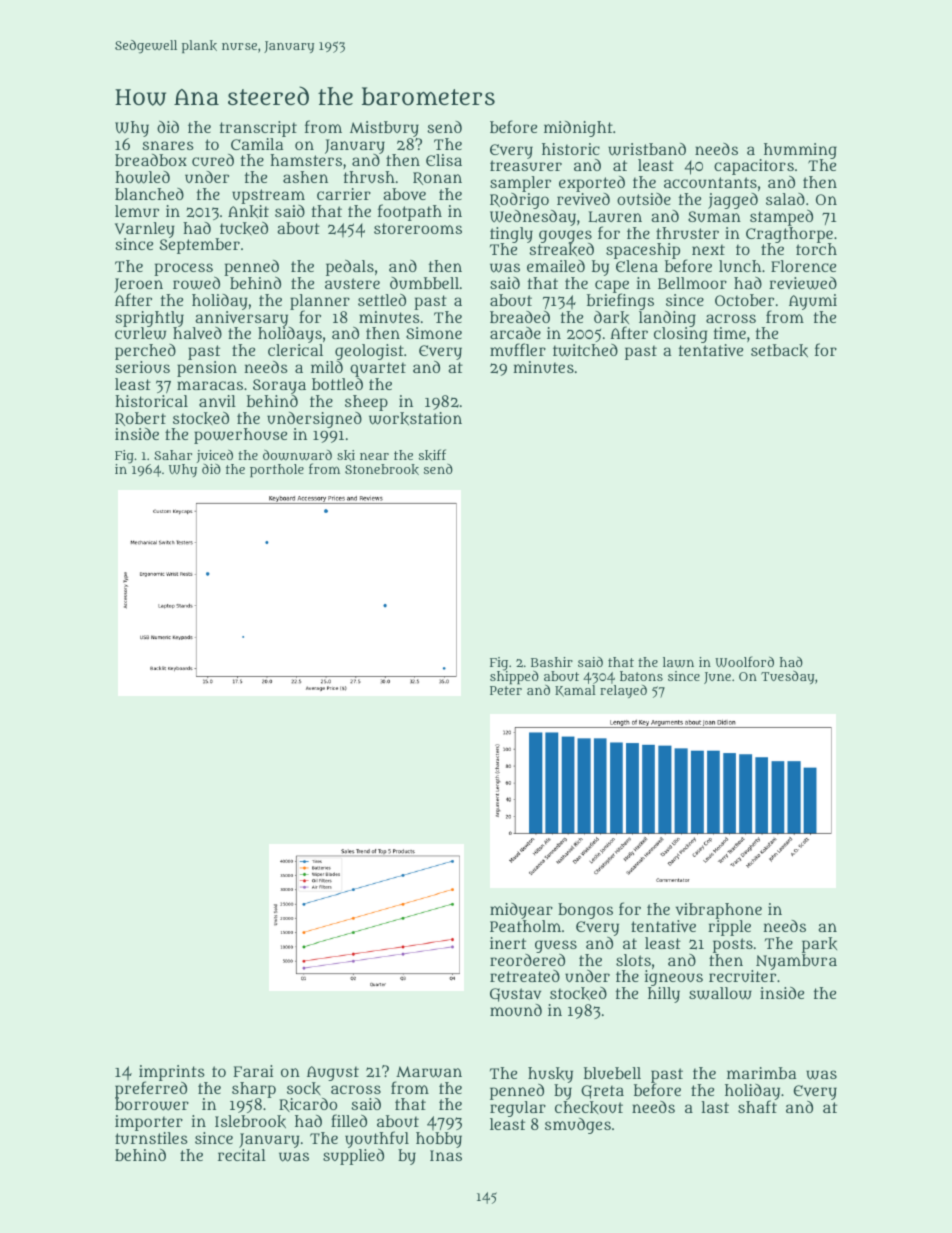 This document has width=952, height=1233. What do you see at coordinates (242, 1155) in the document?
I see `recital` at bounding box center [242, 1155].
